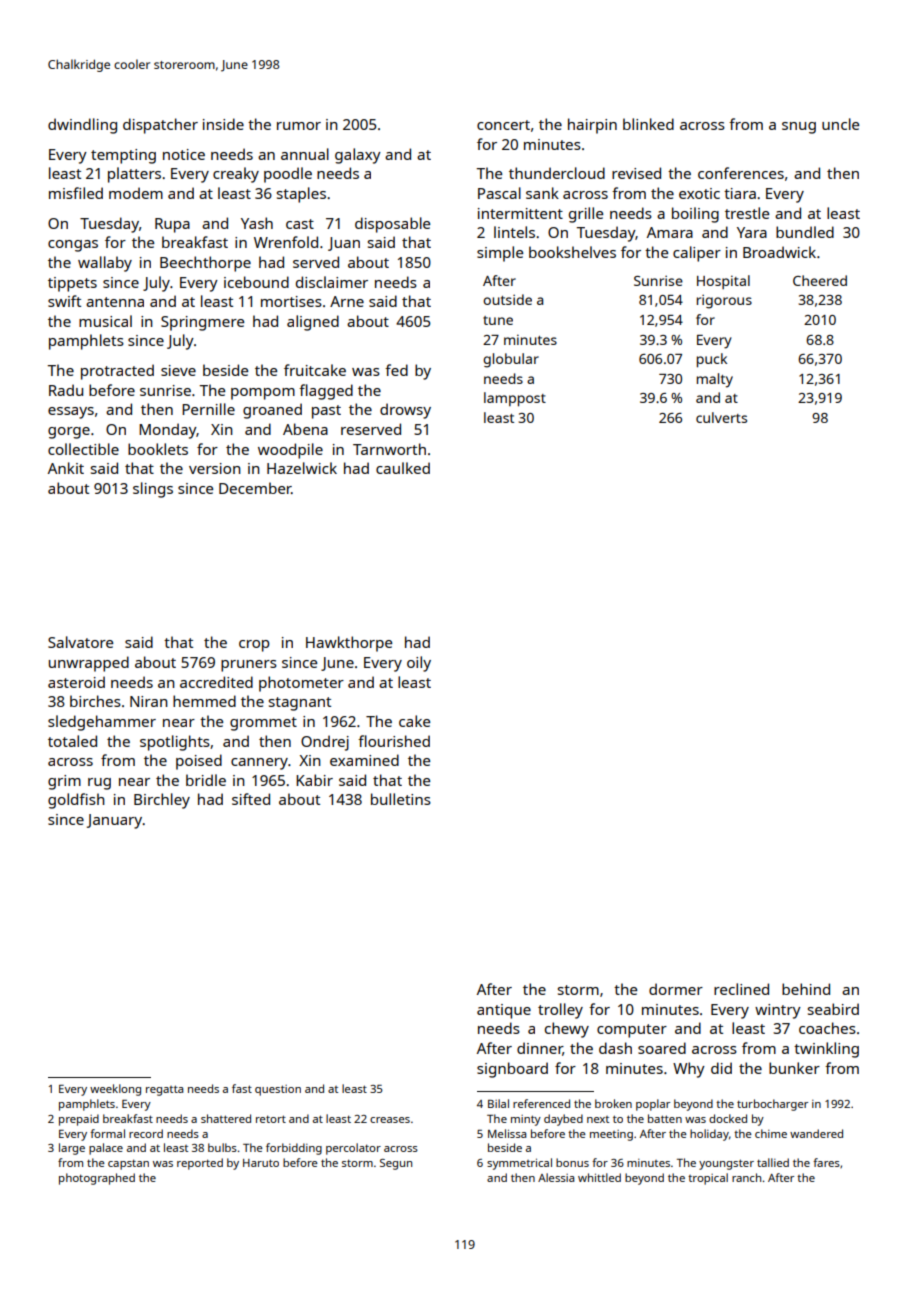 The image size is (908, 1316). I want to click on totaled, so click(72, 741).
